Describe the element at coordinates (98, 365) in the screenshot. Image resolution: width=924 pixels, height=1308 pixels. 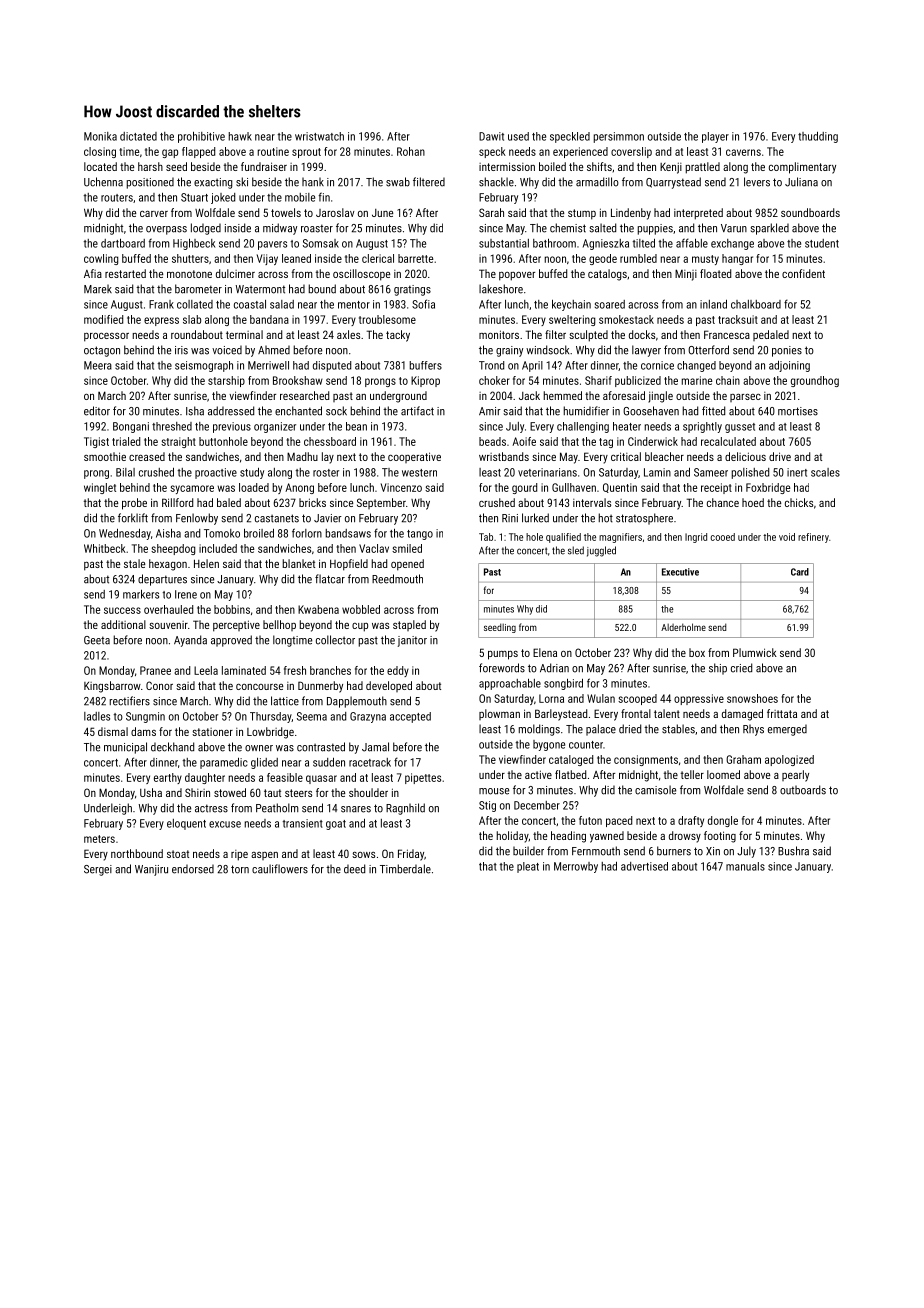
I see `Meera` at that location.
